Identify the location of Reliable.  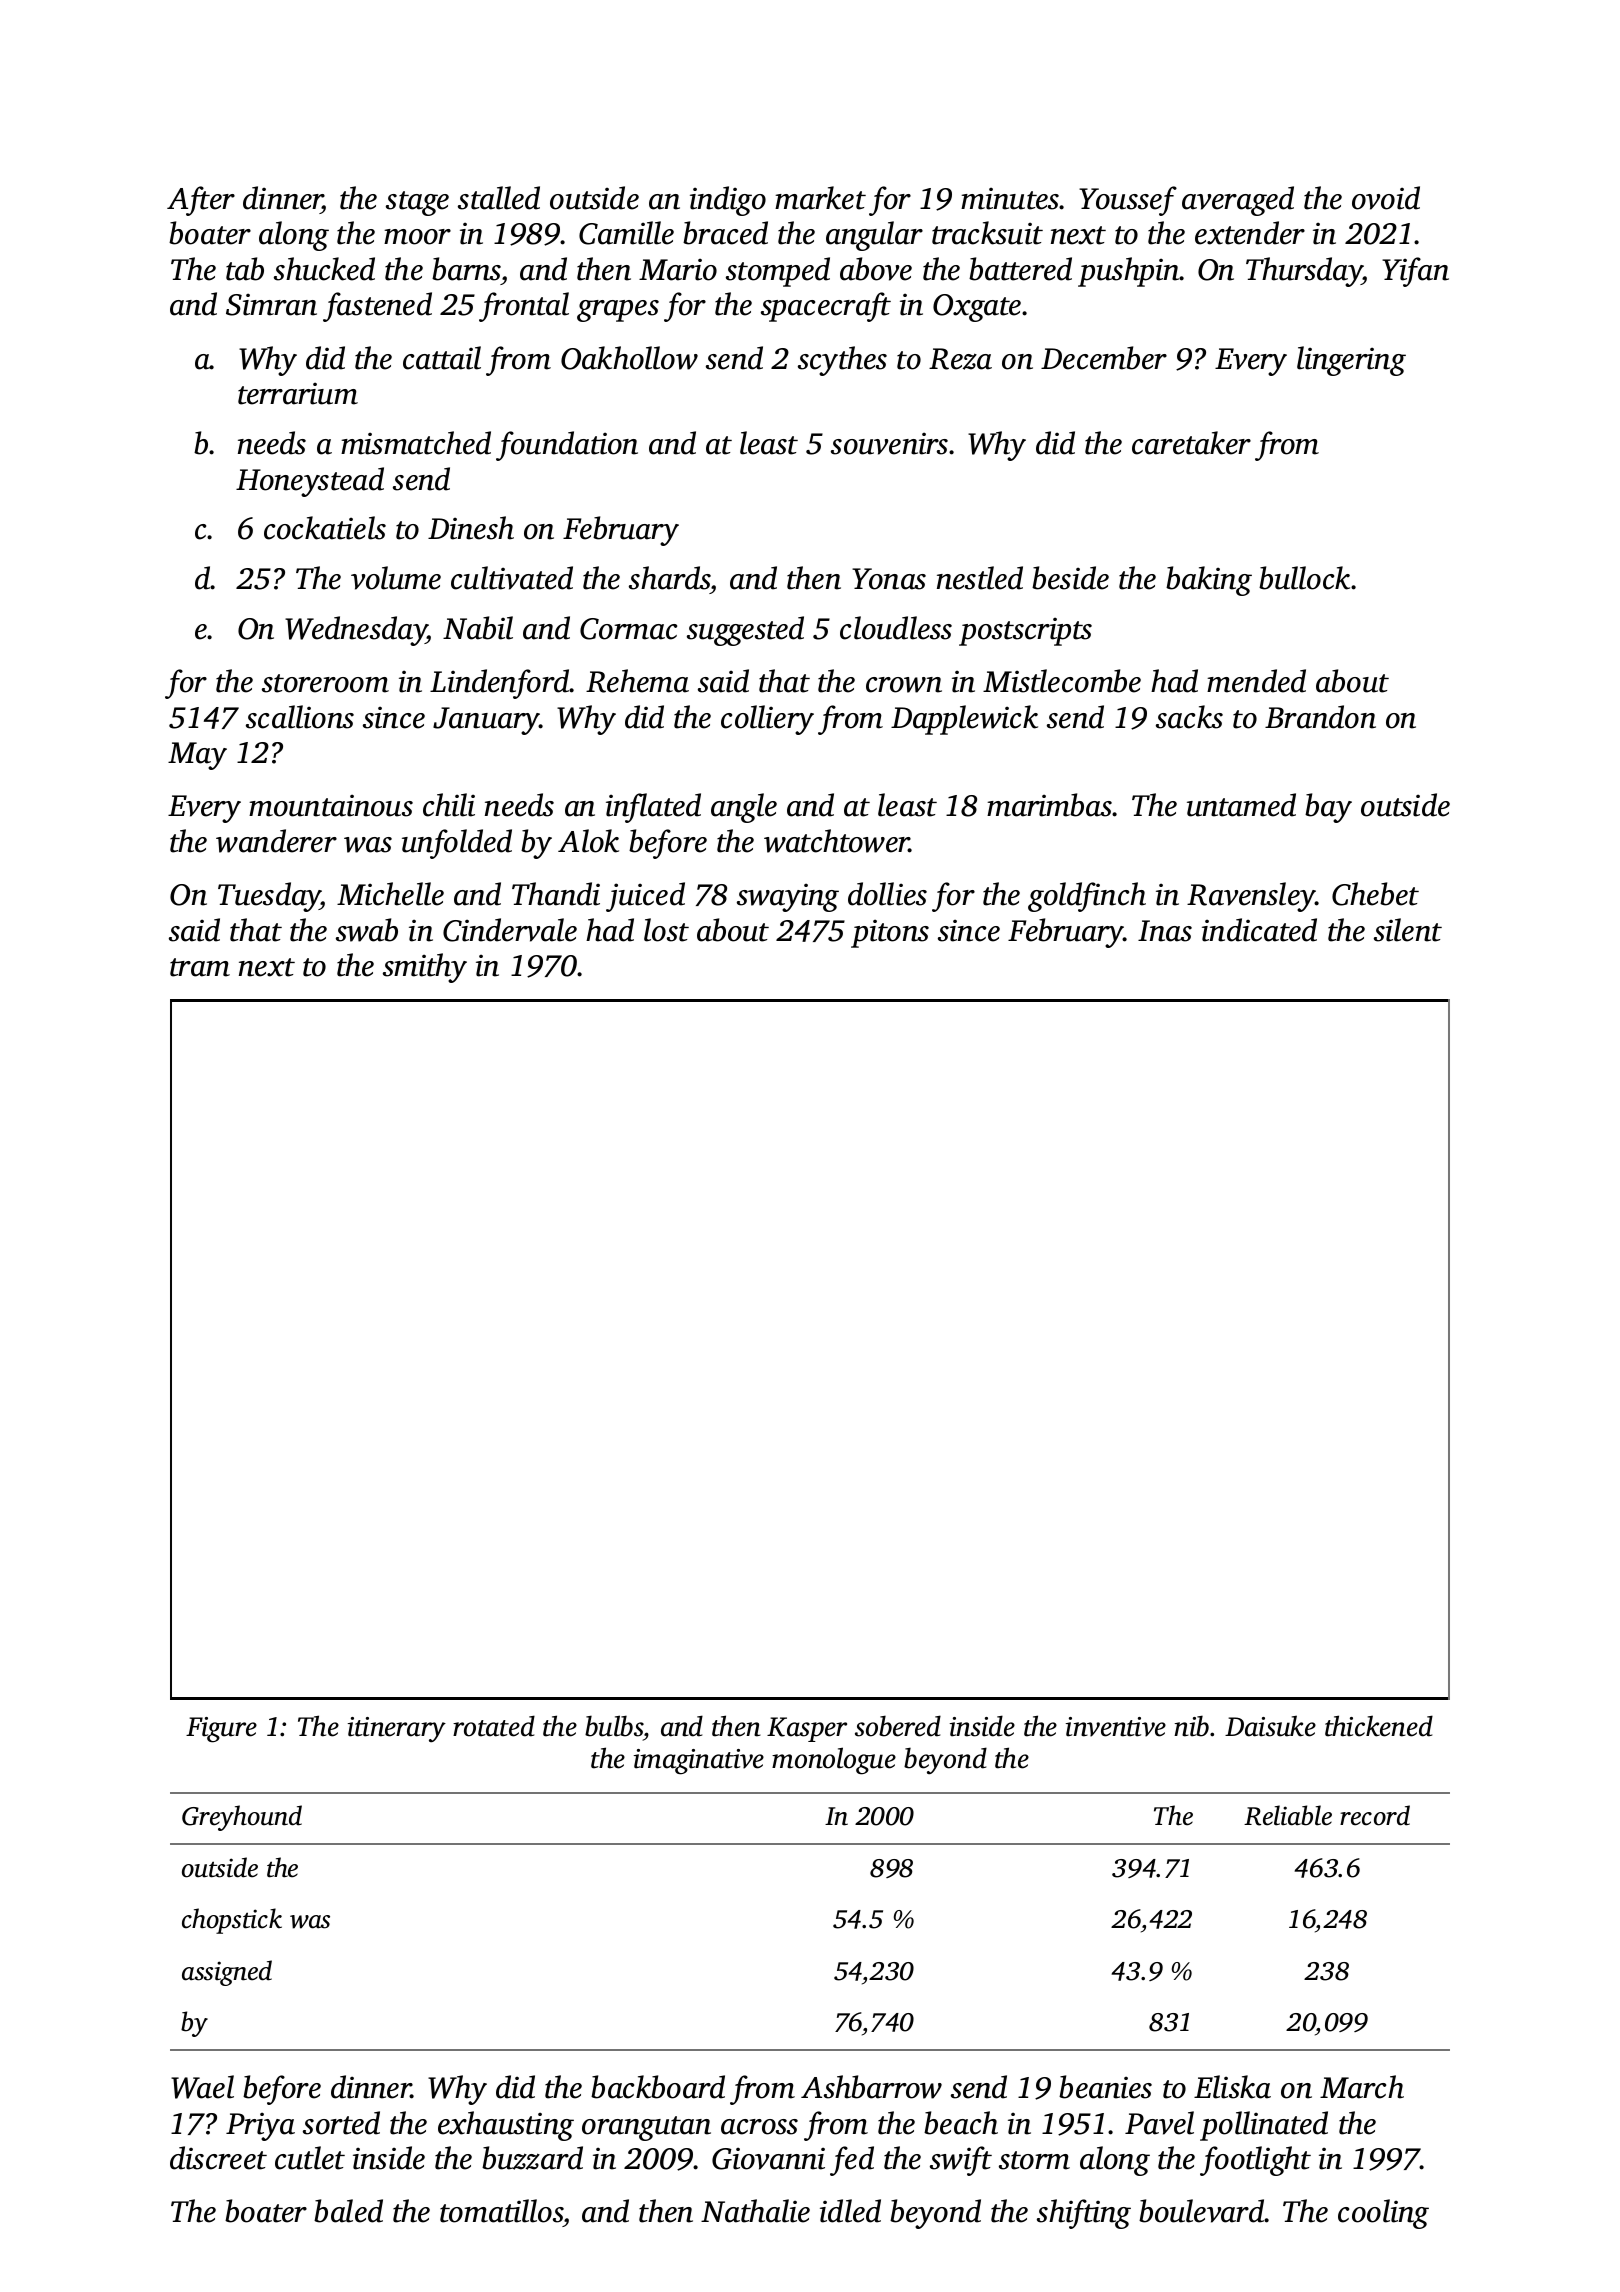
(1288, 1815).
